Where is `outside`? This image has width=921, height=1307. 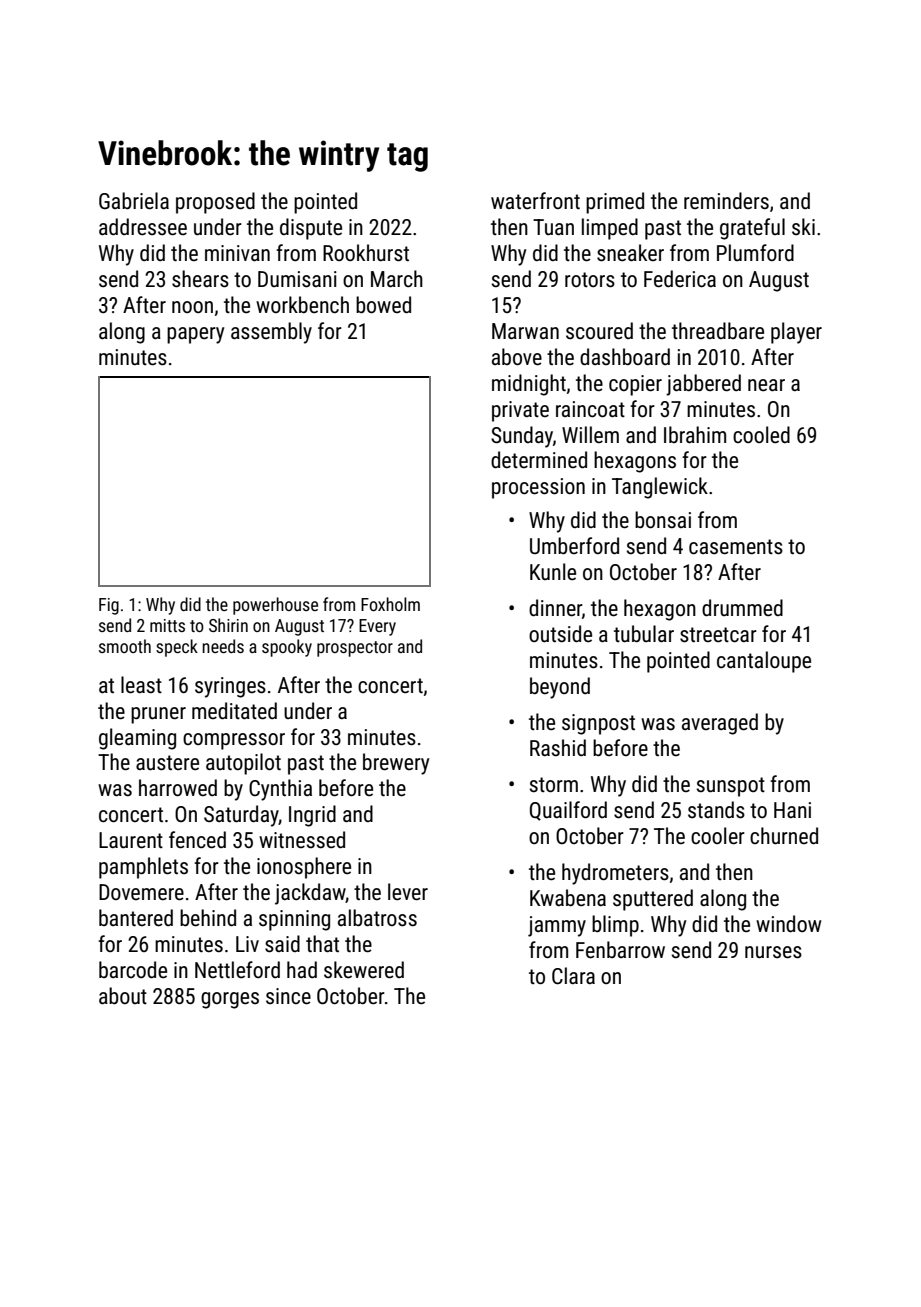
outside is located at coordinates (560, 634).
